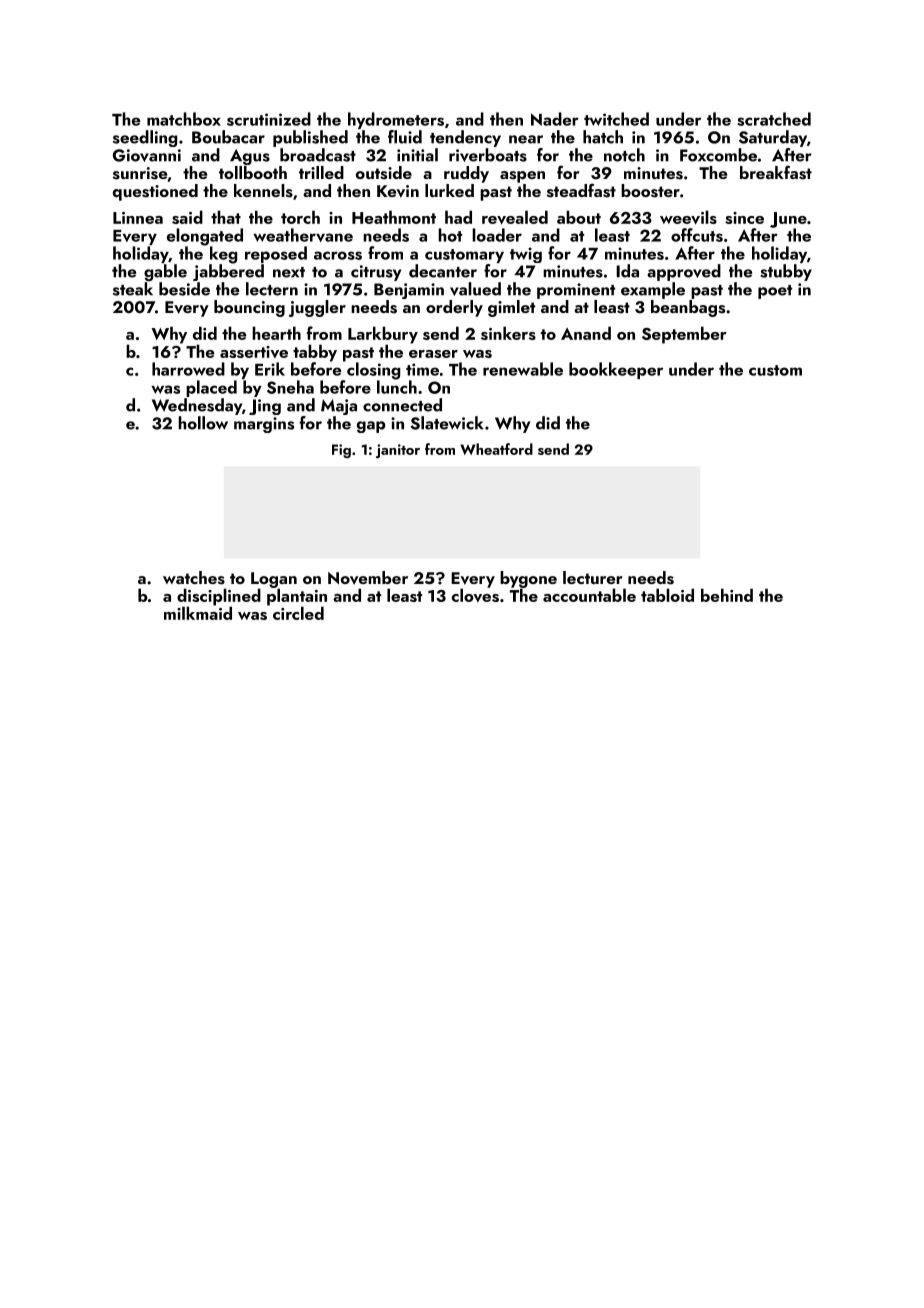 Image resolution: width=924 pixels, height=1308 pixels. What do you see at coordinates (776, 172) in the image?
I see `breakfast` at bounding box center [776, 172].
